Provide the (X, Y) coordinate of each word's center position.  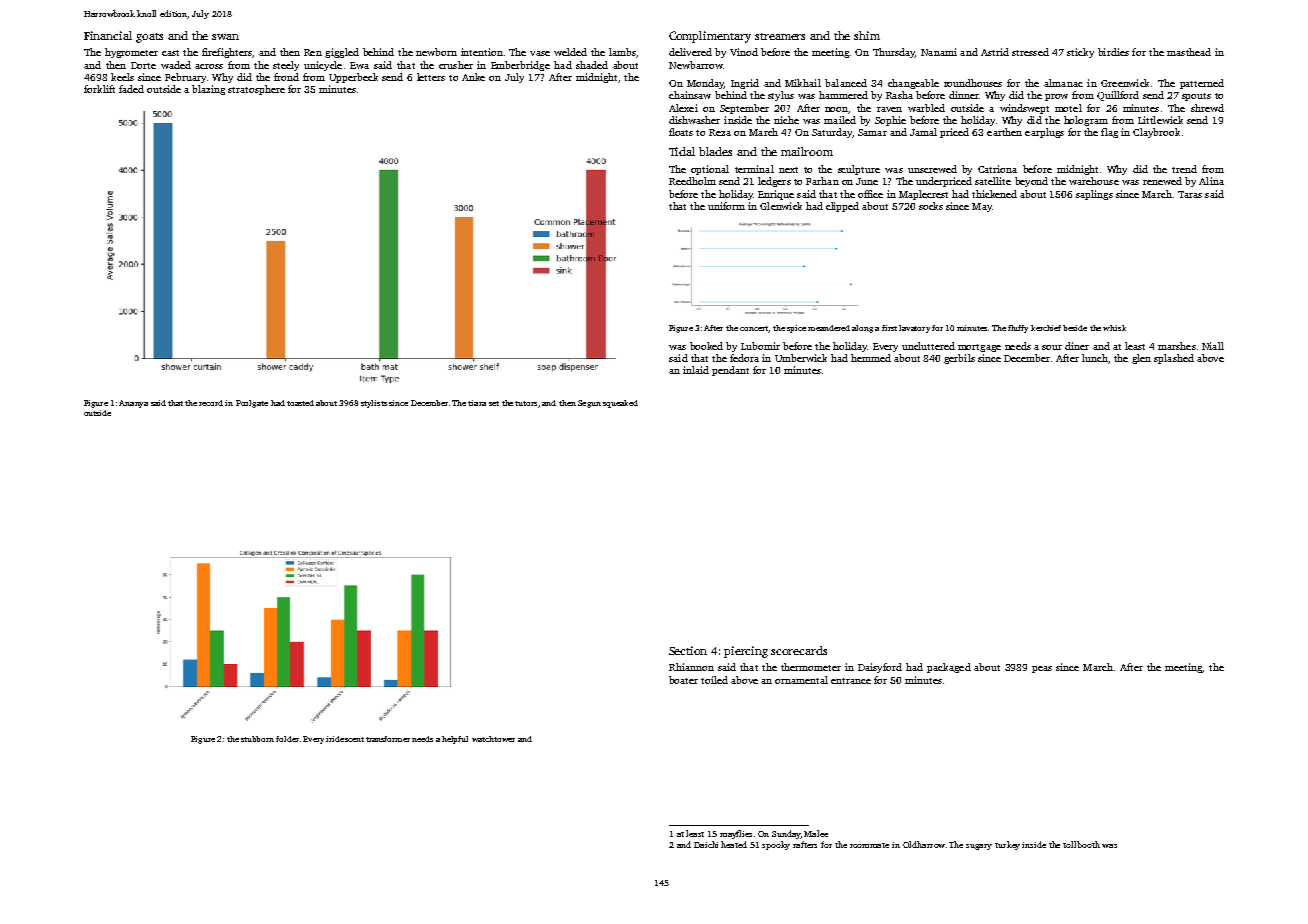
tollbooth (1081, 844)
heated (734, 844)
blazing (208, 90)
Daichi (706, 844)
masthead (1189, 52)
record (211, 403)
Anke (473, 77)
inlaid (696, 370)
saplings (1094, 195)
